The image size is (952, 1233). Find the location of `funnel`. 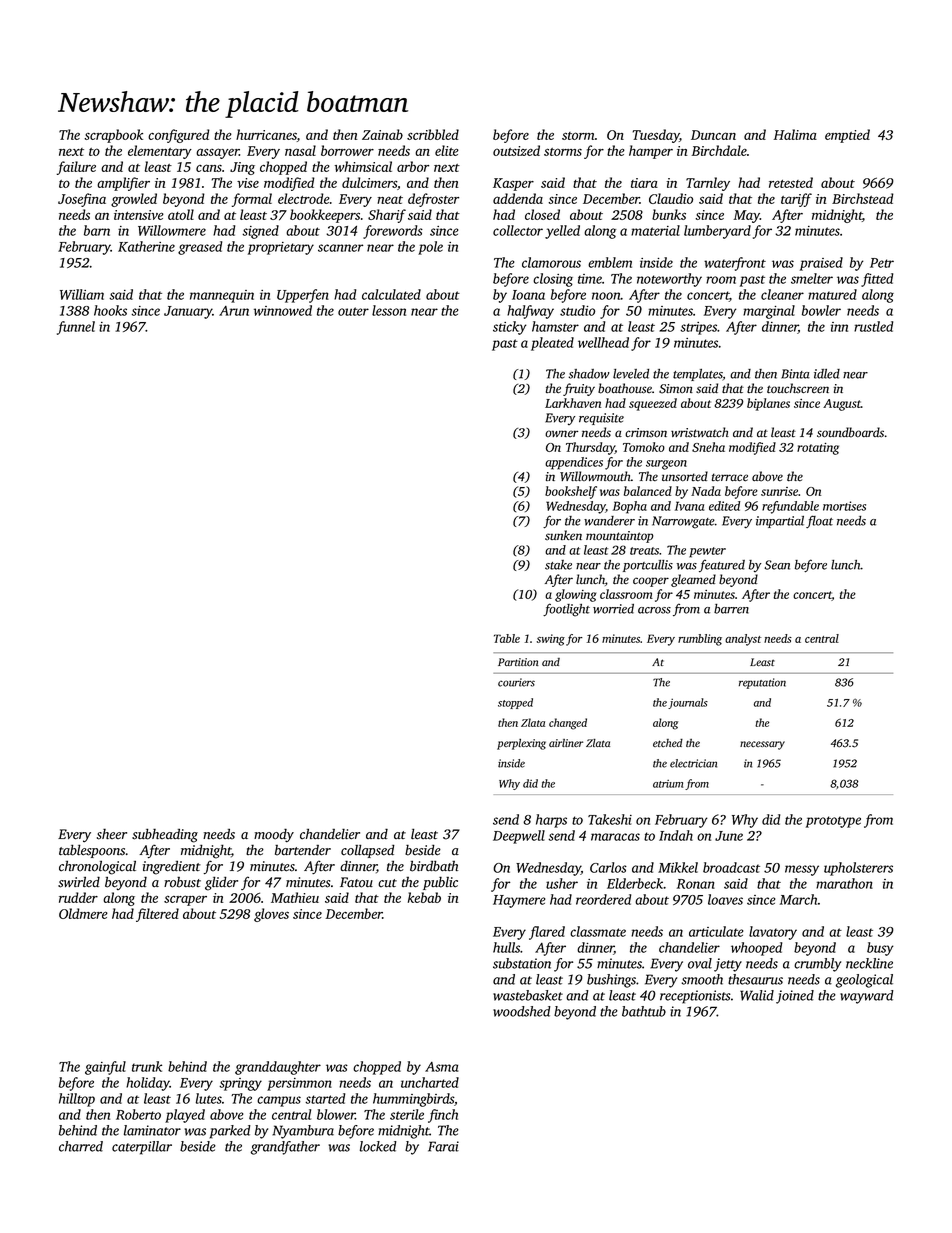

funnel is located at coordinates (76, 328).
